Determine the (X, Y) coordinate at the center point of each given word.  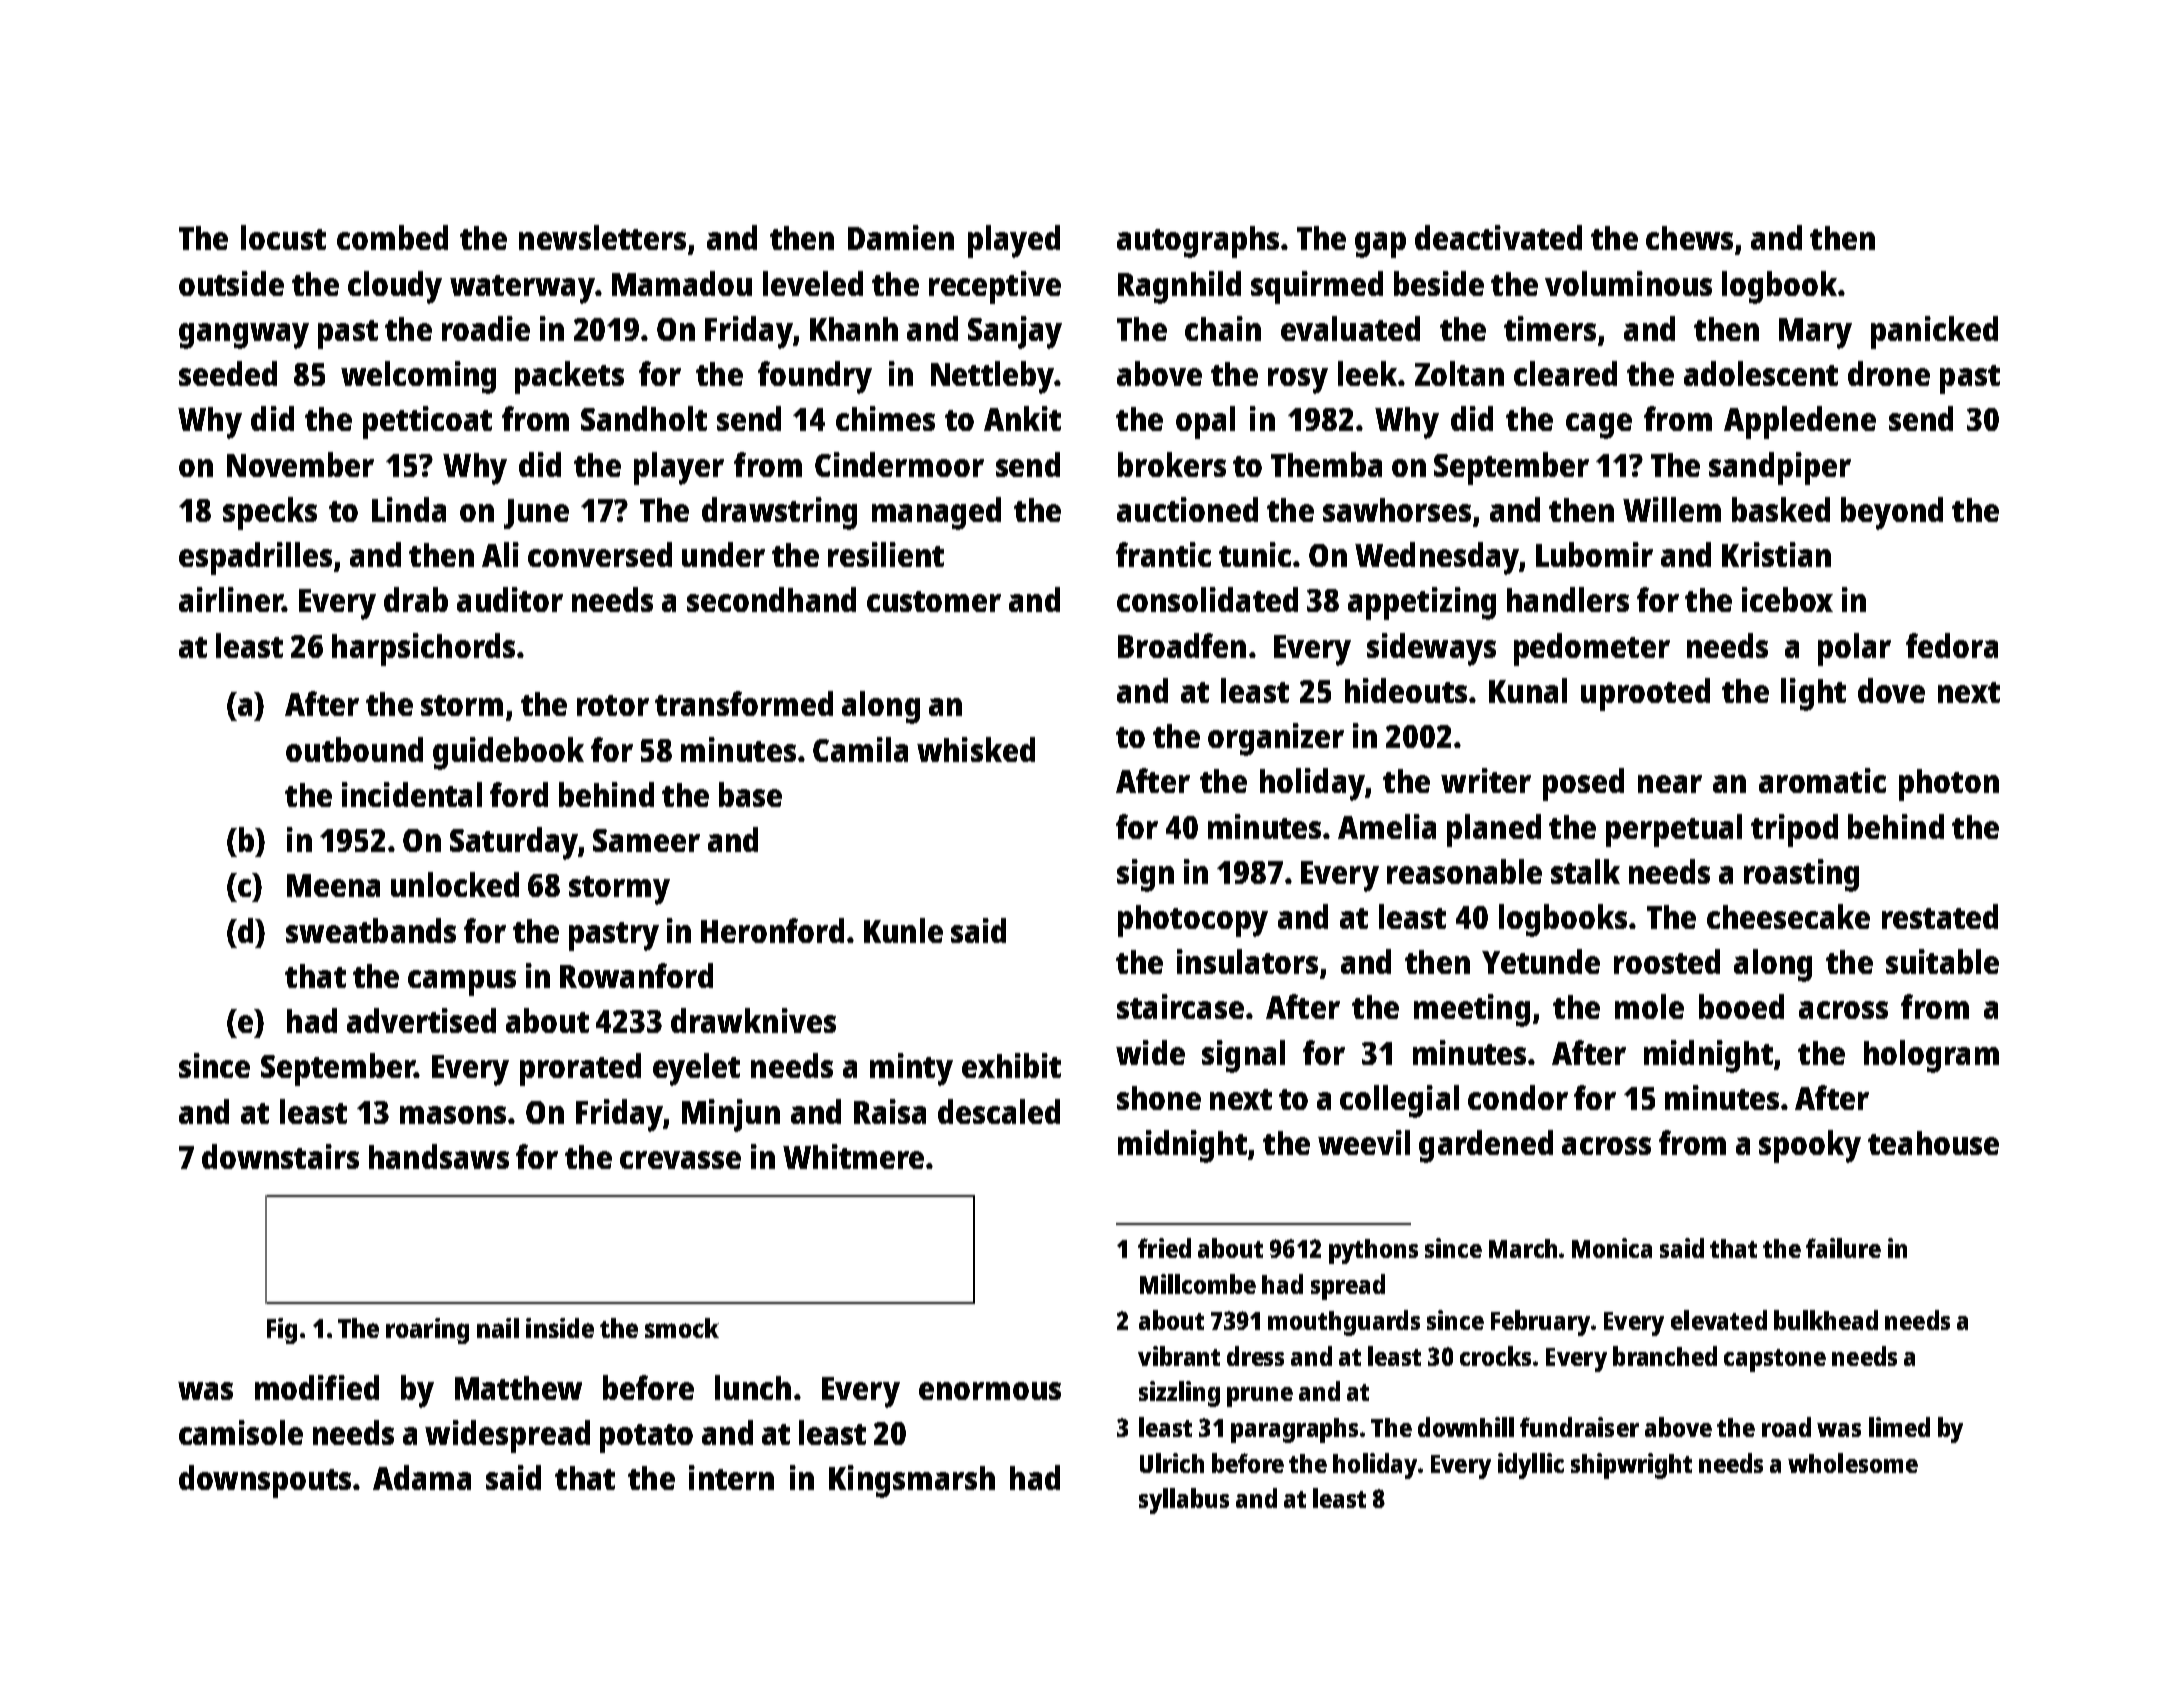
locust (283, 237)
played (1014, 241)
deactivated (1498, 237)
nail (498, 1328)
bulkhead (1826, 1320)
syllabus (1184, 1501)
